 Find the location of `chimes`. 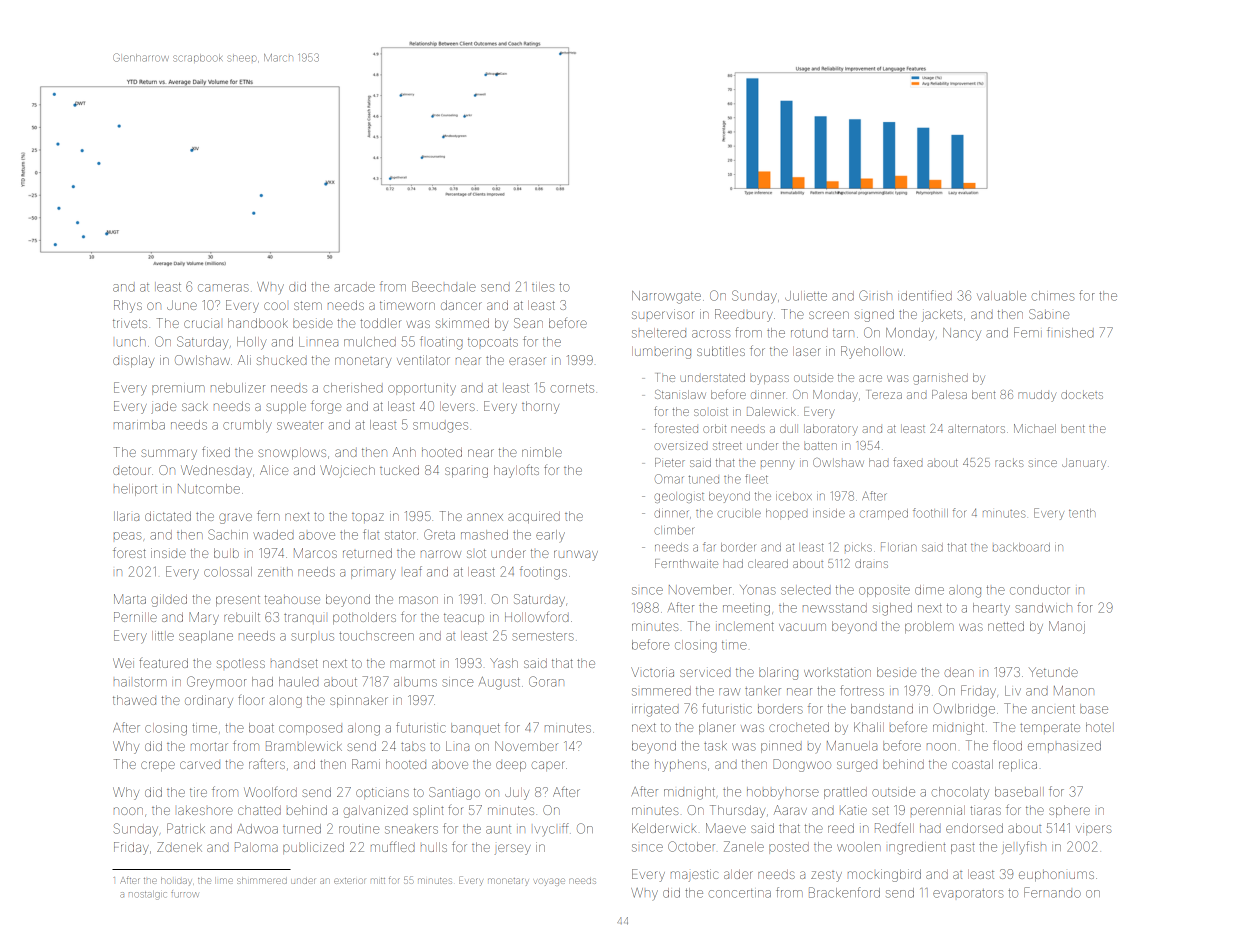

chimes is located at coordinates (1053, 296).
